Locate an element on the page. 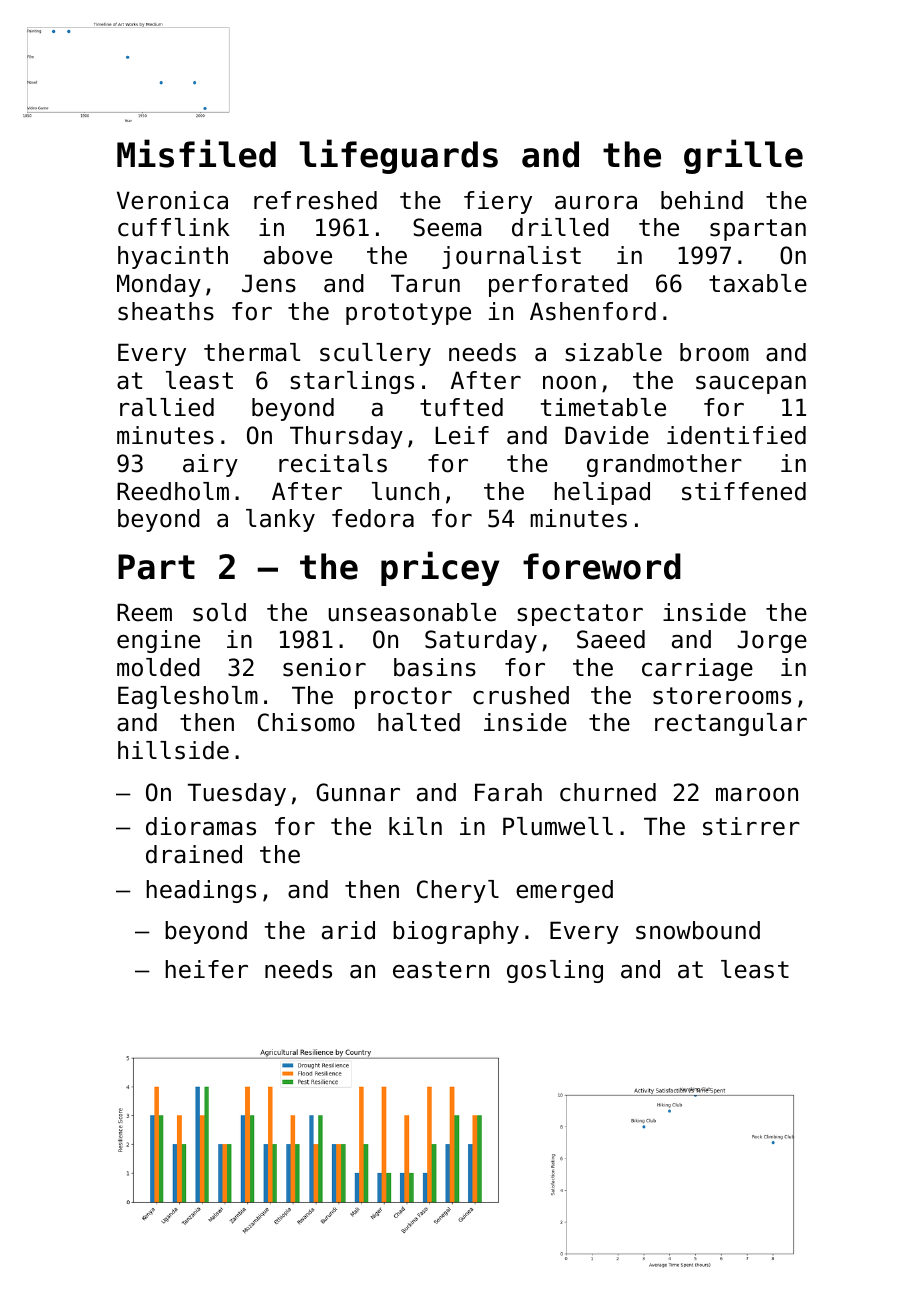 The image size is (924, 1311). eastern is located at coordinates (441, 970).
